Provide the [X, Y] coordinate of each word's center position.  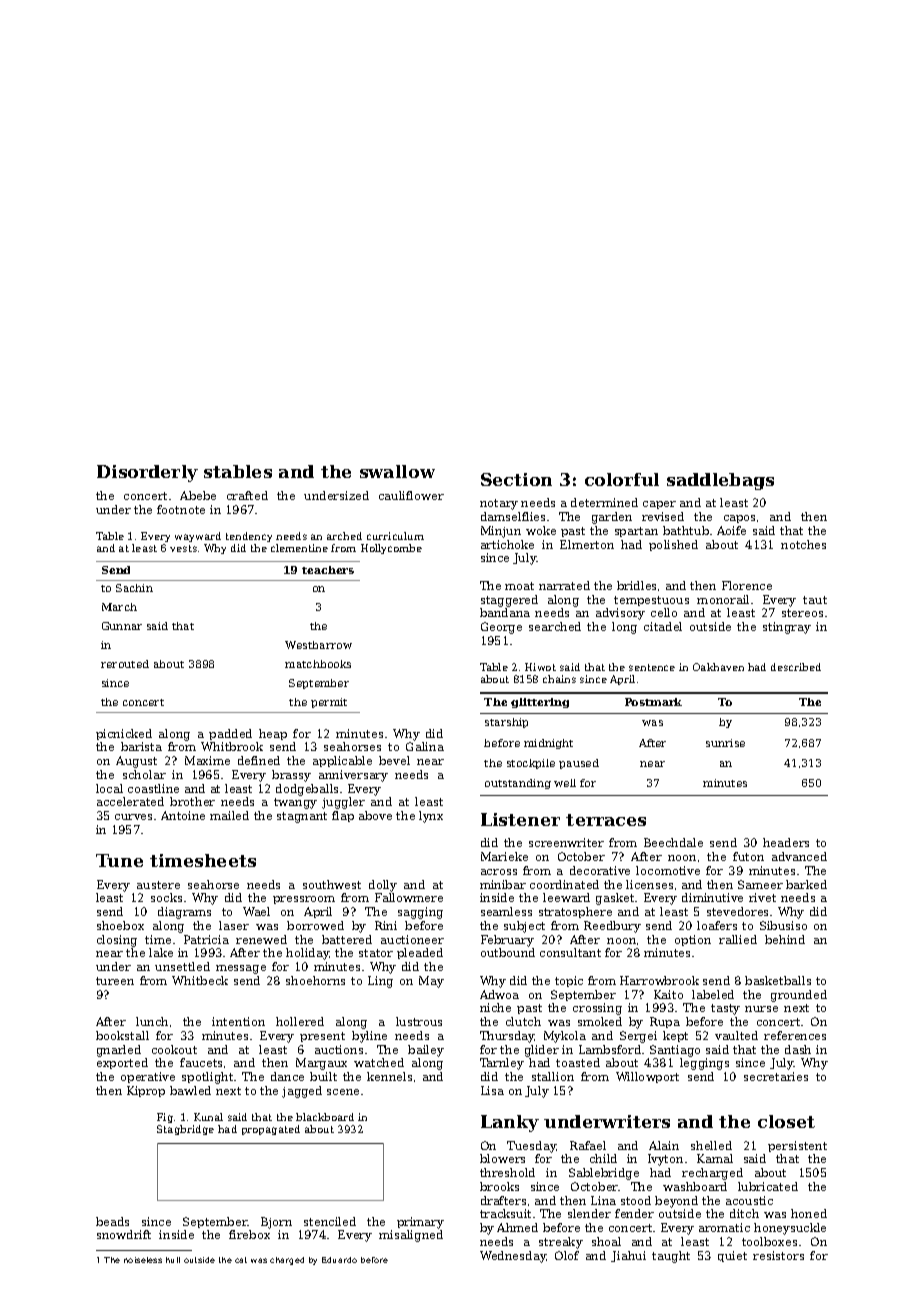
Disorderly [147, 473]
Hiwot [540, 667]
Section [516, 479]
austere [158, 885]
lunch [152, 1021]
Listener [520, 819]
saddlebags [720, 481]
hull [173, 1260]
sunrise [725, 743]
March [119, 607]
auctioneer [412, 939]
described [796, 667]
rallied [738, 939]
